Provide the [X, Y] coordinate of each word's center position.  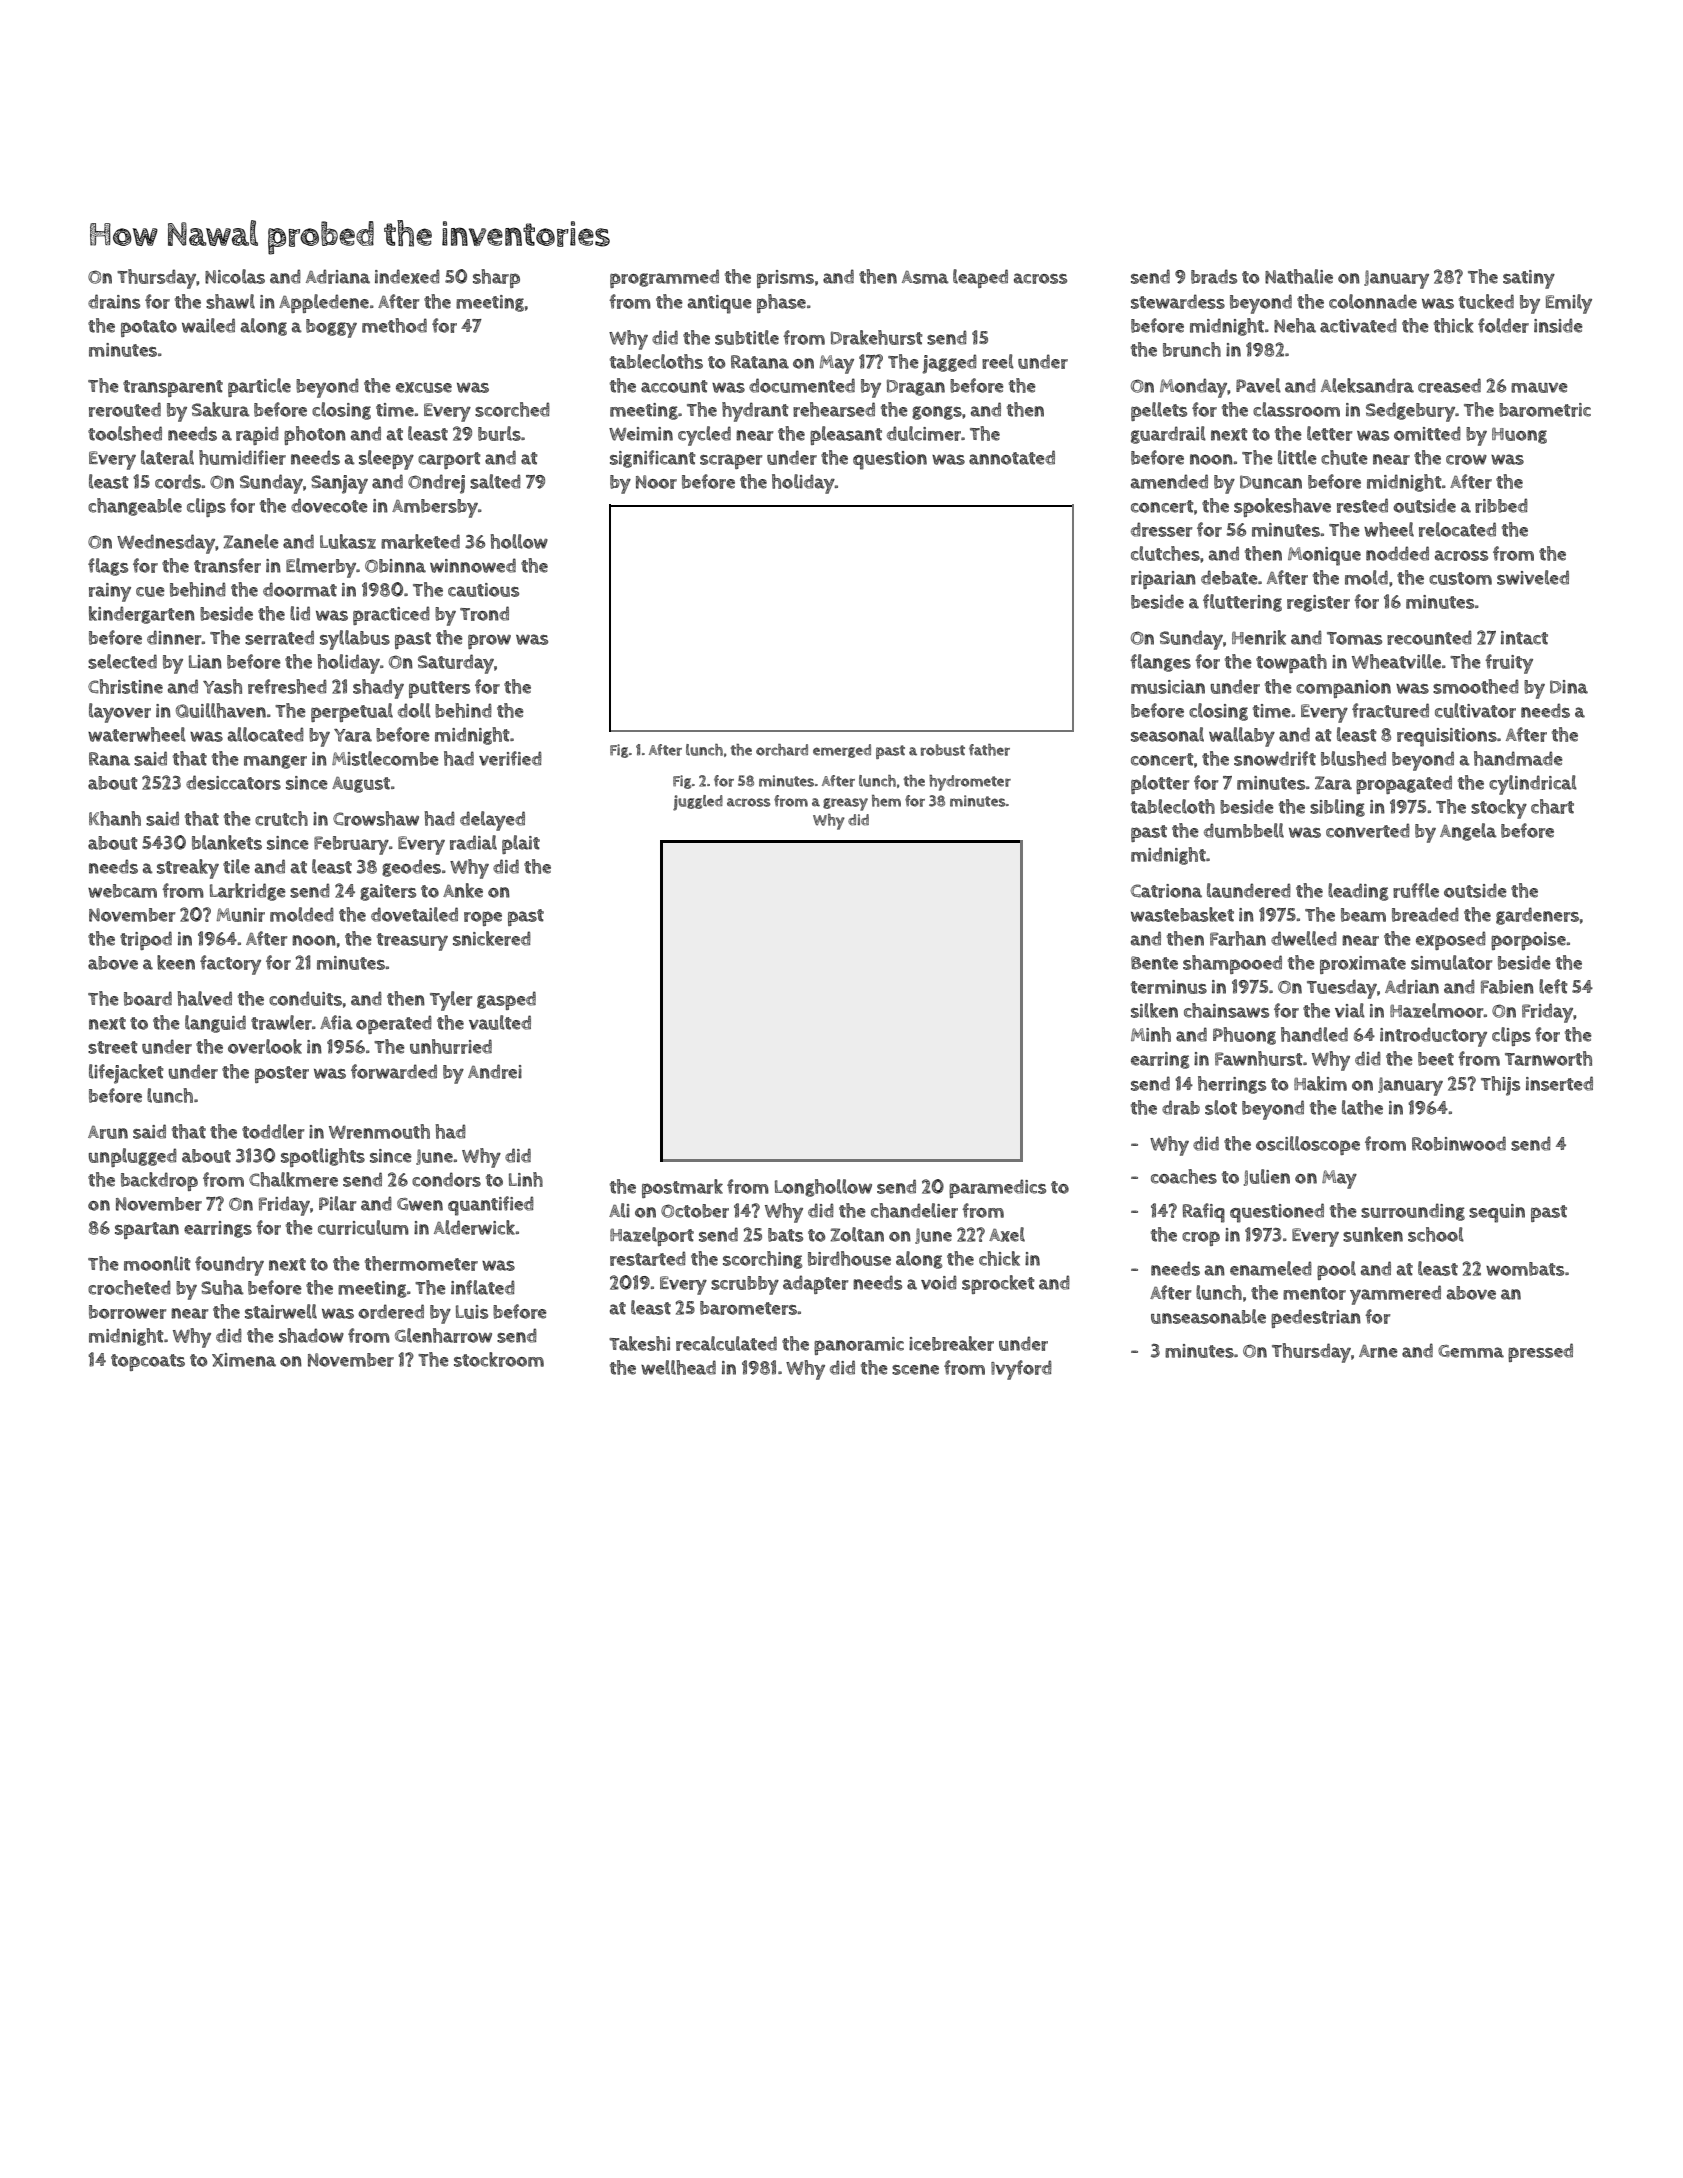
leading [1358, 892]
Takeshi [639, 1343]
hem [886, 801]
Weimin [641, 434]
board [148, 998]
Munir [241, 915]
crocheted [129, 1287]
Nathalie [1299, 276]
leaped [980, 278]
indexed [407, 276]
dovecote [329, 505]
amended [1169, 481]
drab [1181, 1107]
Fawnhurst [1259, 1058]
